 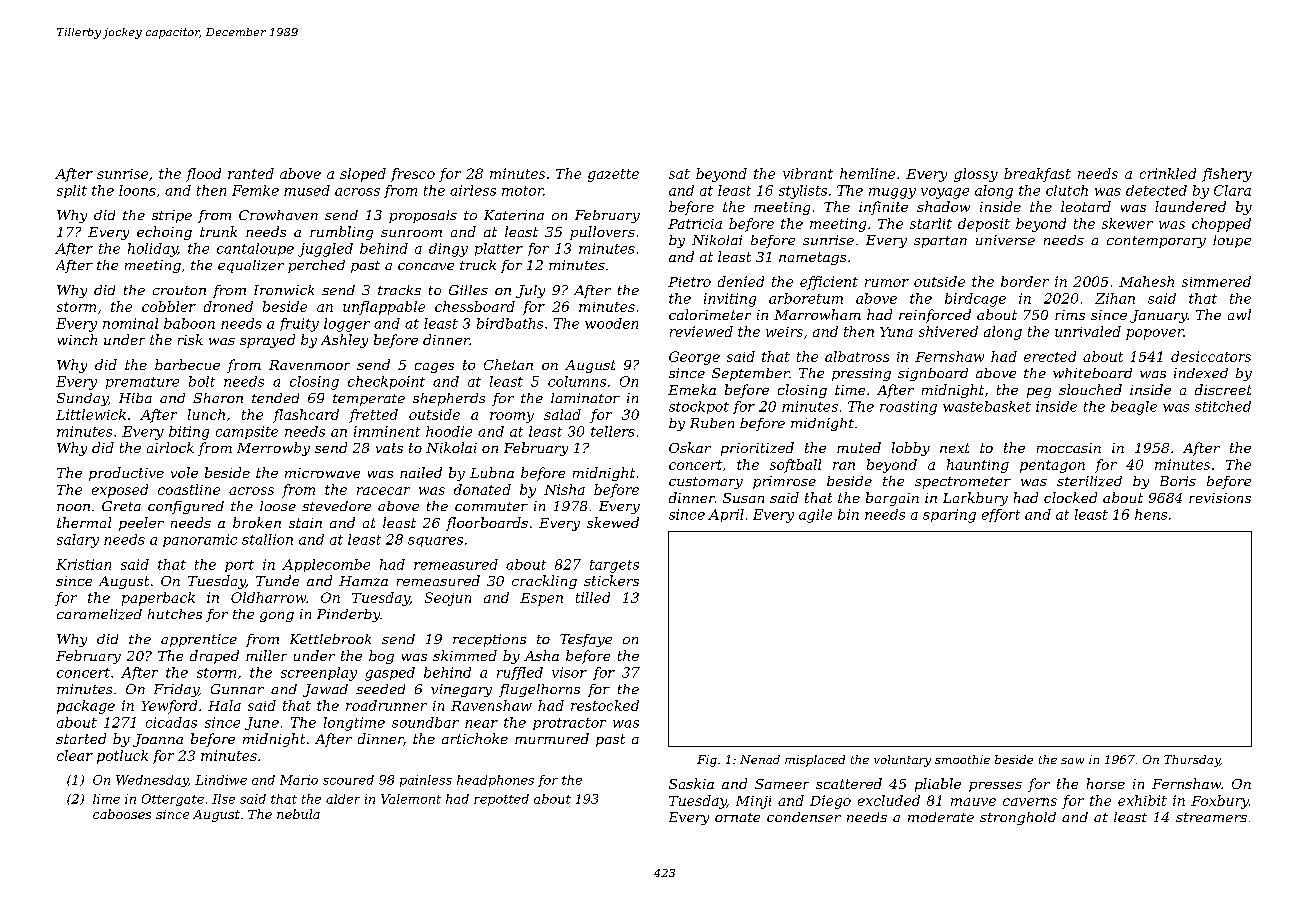 I want to click on Ironwick, so click(x=284, y=290).
